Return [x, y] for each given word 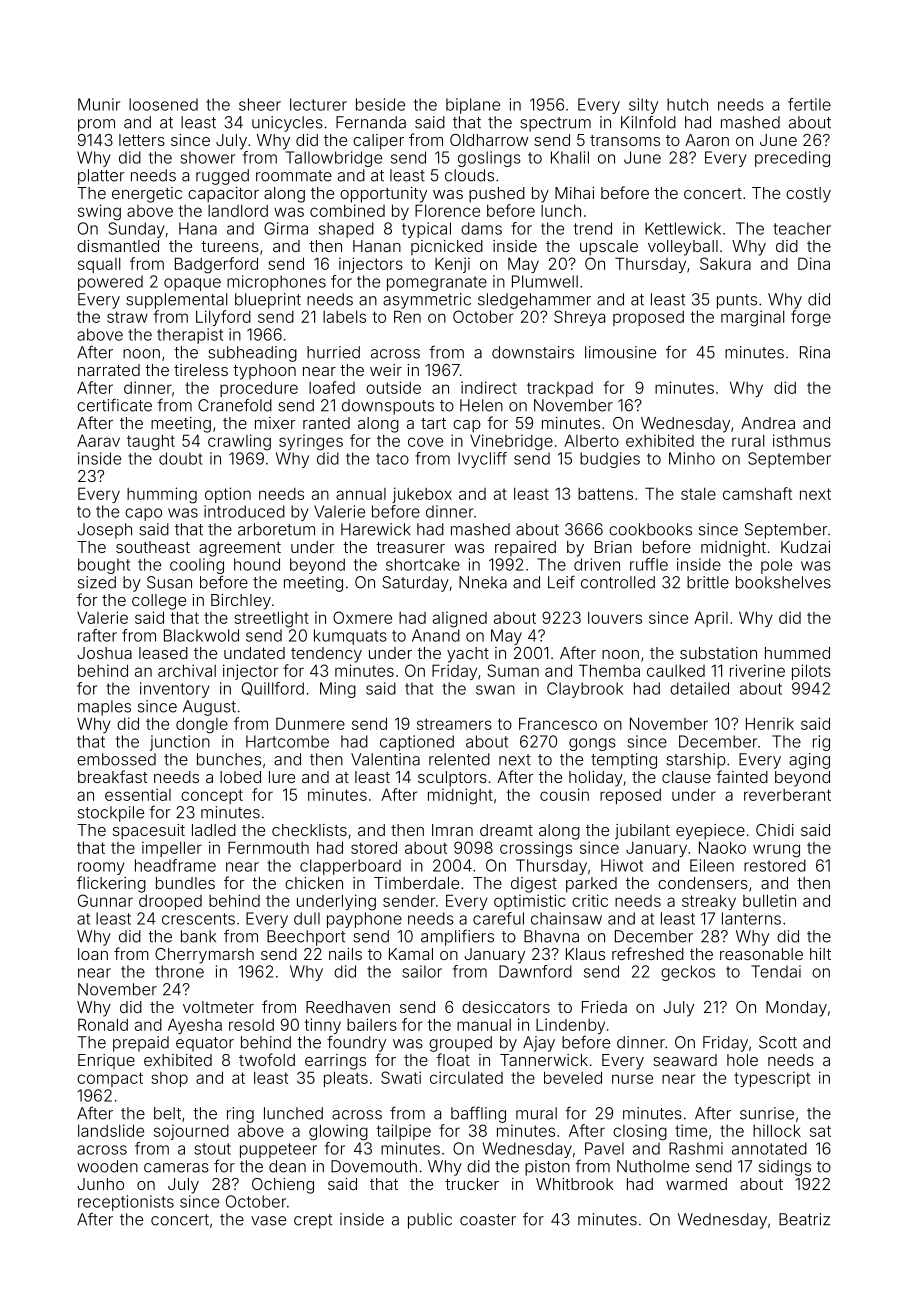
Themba [609, 670]
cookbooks [650, 529]
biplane [473, 106]
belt [167, 1113]
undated [254, 653]
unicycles [287, 124]
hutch [687, 104]
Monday [796, 1009]
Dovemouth [374, 1166]
